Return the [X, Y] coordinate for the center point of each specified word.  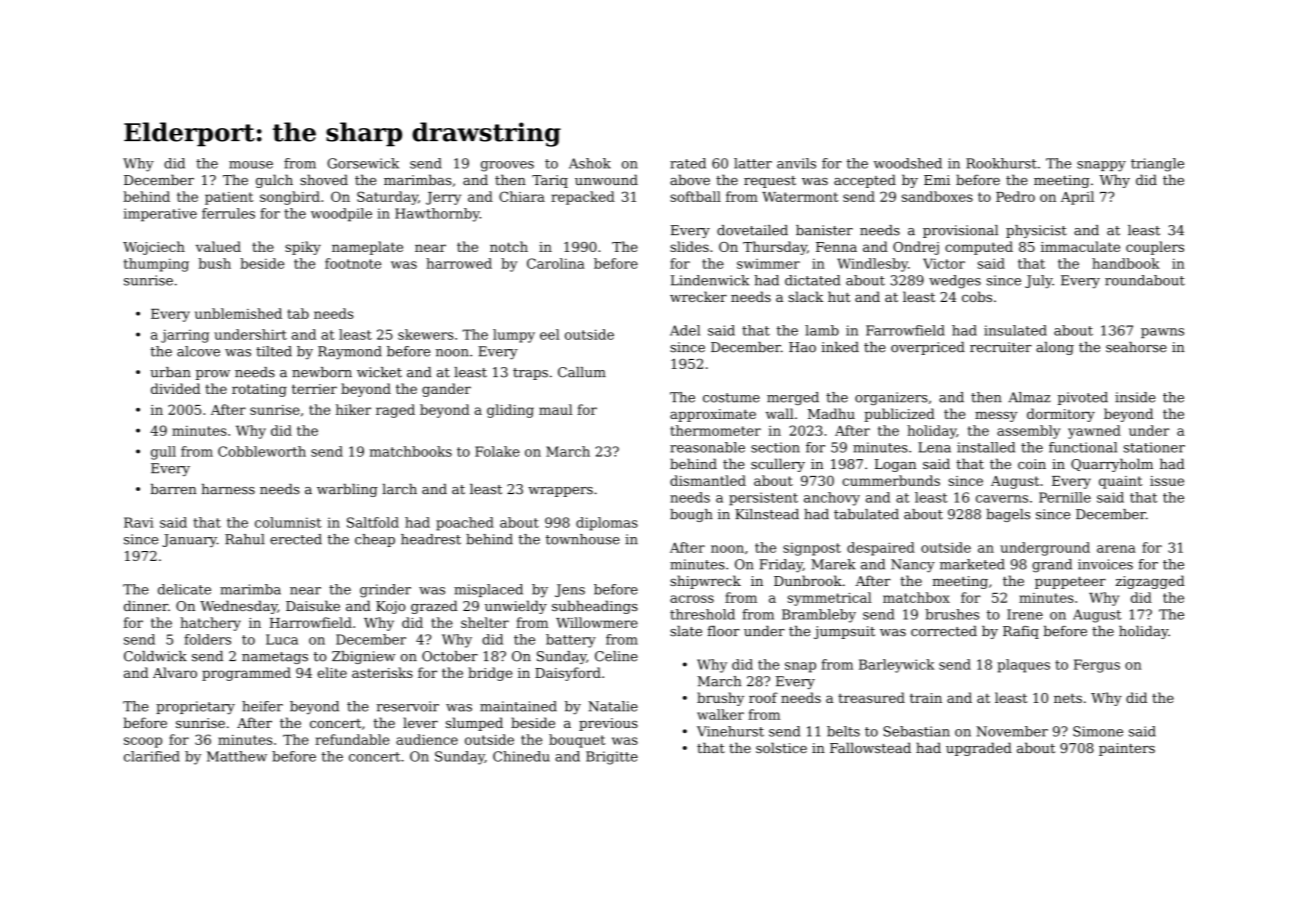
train [926, 698]
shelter [485, 622]
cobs [977, 296]
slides [689, 246]
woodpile [341, 215]
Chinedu [521, 756]
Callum [582, 372]
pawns [1162, 333]
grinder [385, 591]
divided [175, 388]
